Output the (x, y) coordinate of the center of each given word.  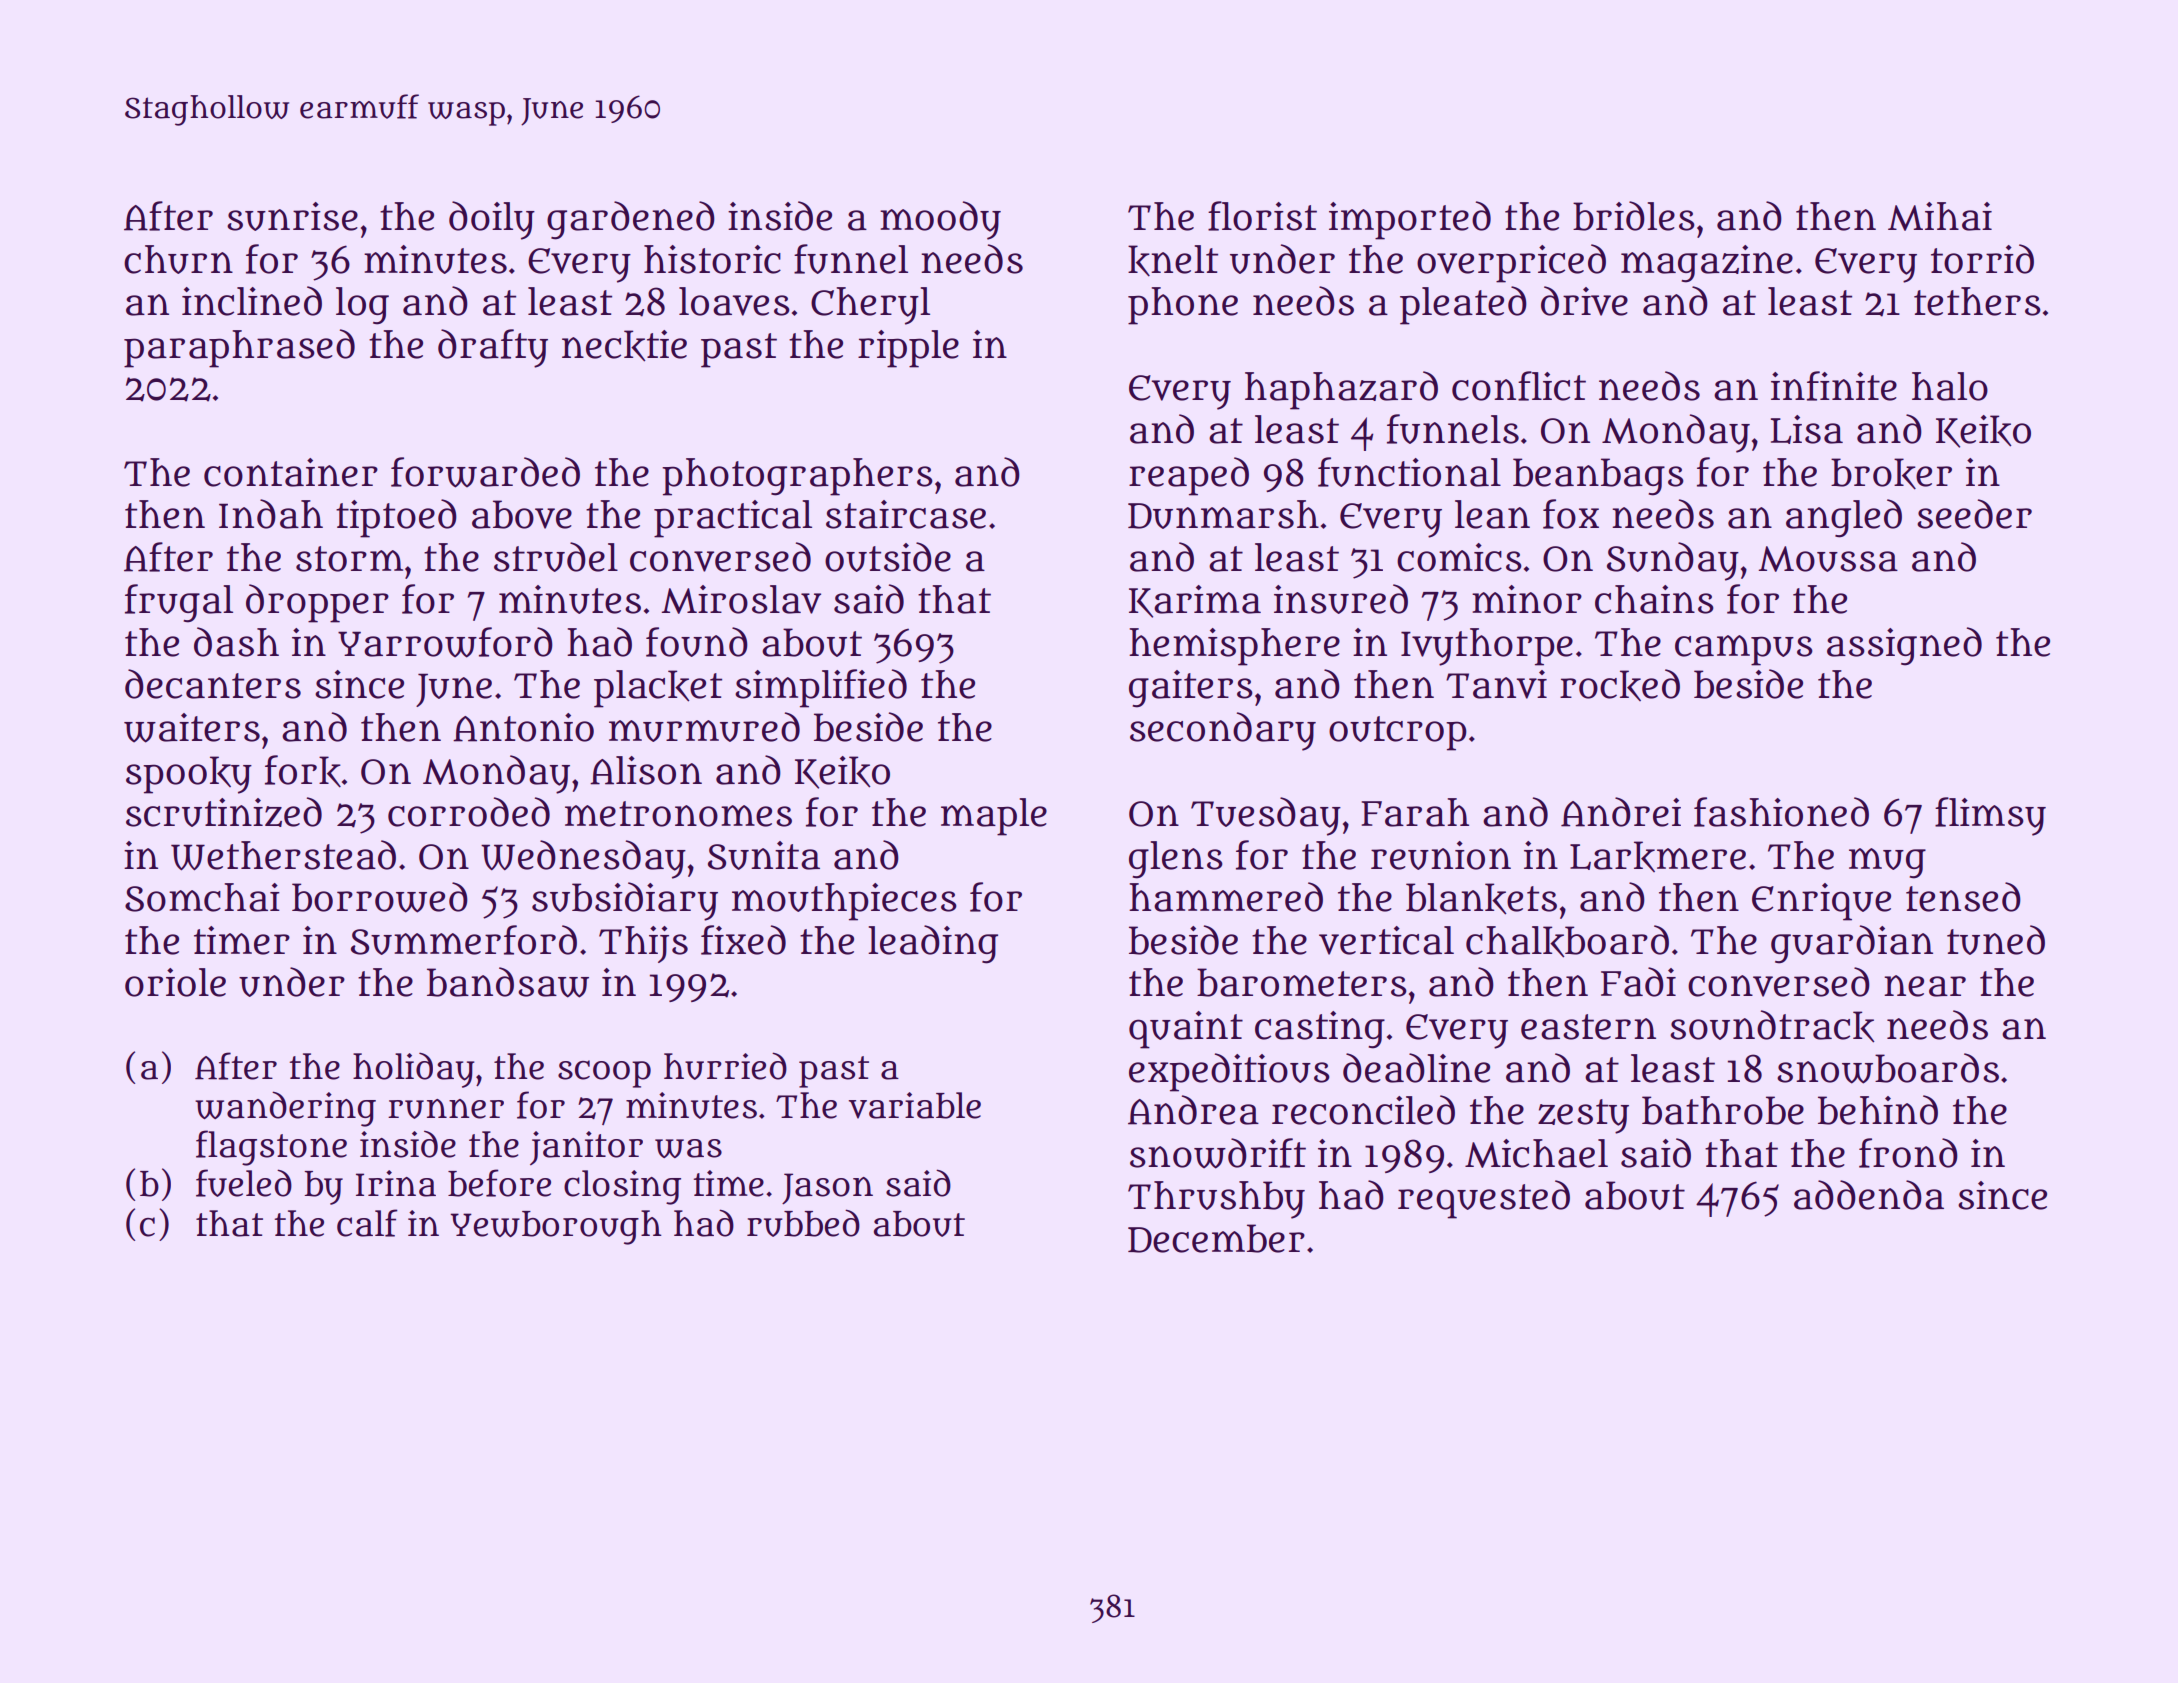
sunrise (292, 216)
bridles (1634, 216)
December (1216, 1238)
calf (367, 1223)
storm (349, 559)
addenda (1869, 1195)
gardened (631, 220)
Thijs (643, 944)
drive (1584, 301)
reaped (1189, 476)
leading (933, 944)
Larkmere (1658, 856)
